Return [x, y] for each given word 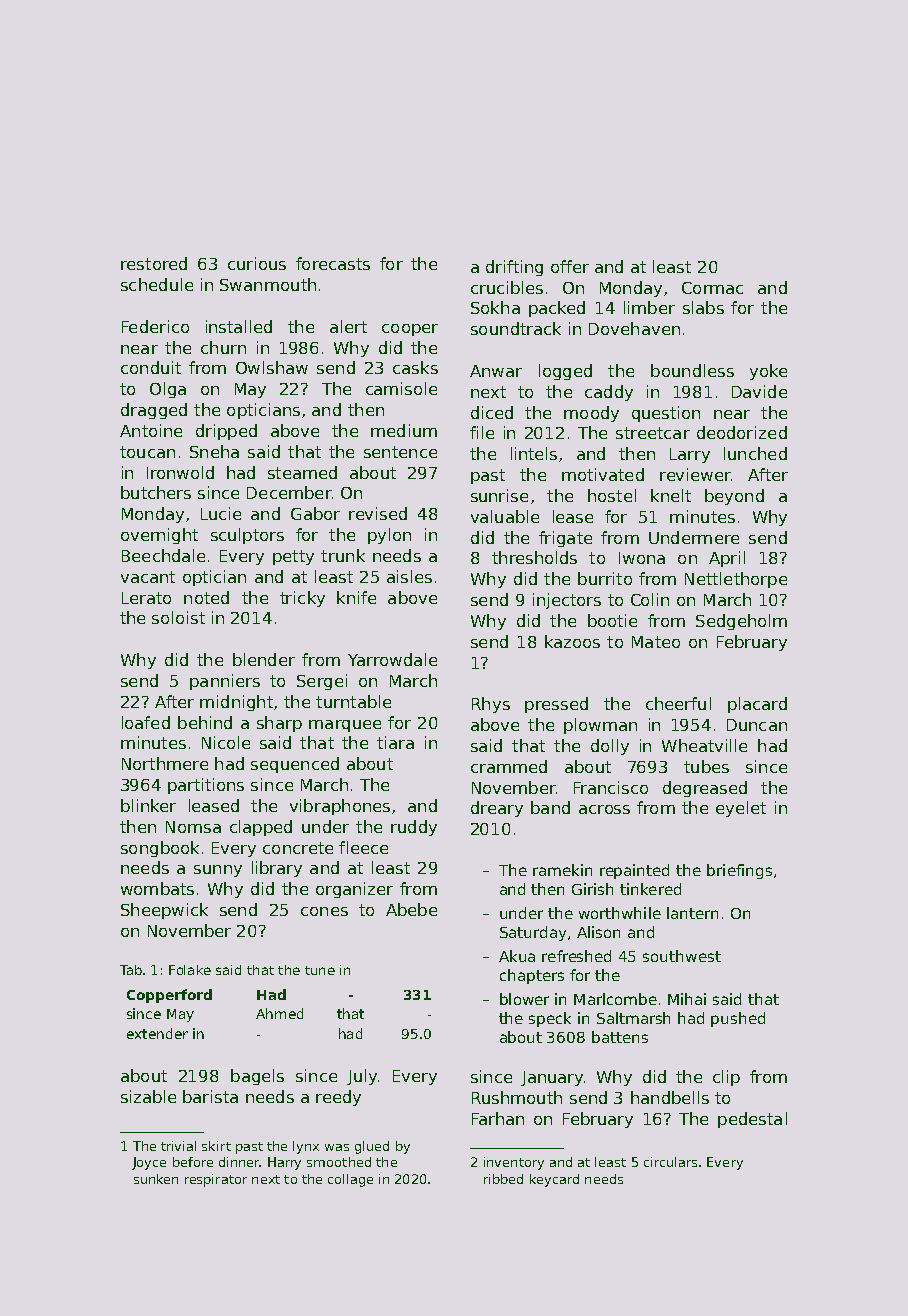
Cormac [712, 288]
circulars [670, 1162]
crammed [509, 766]
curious [257, 263]
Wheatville [704, 745]
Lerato [146, 598]
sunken [156, 1179]
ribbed [503, 1179]
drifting [514, 268]
